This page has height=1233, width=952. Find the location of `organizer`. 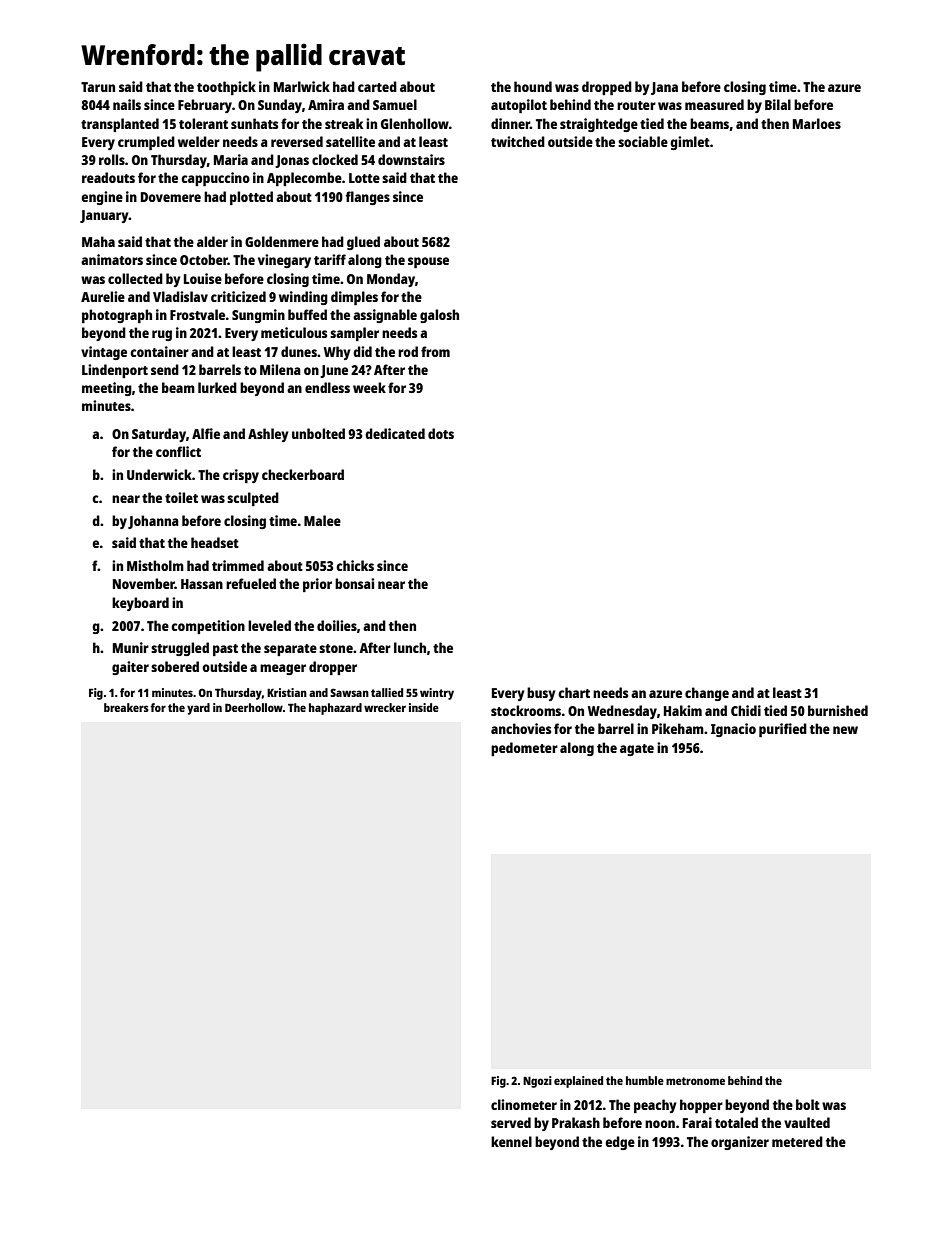

organizer is located at coordinates (740, 1143).
